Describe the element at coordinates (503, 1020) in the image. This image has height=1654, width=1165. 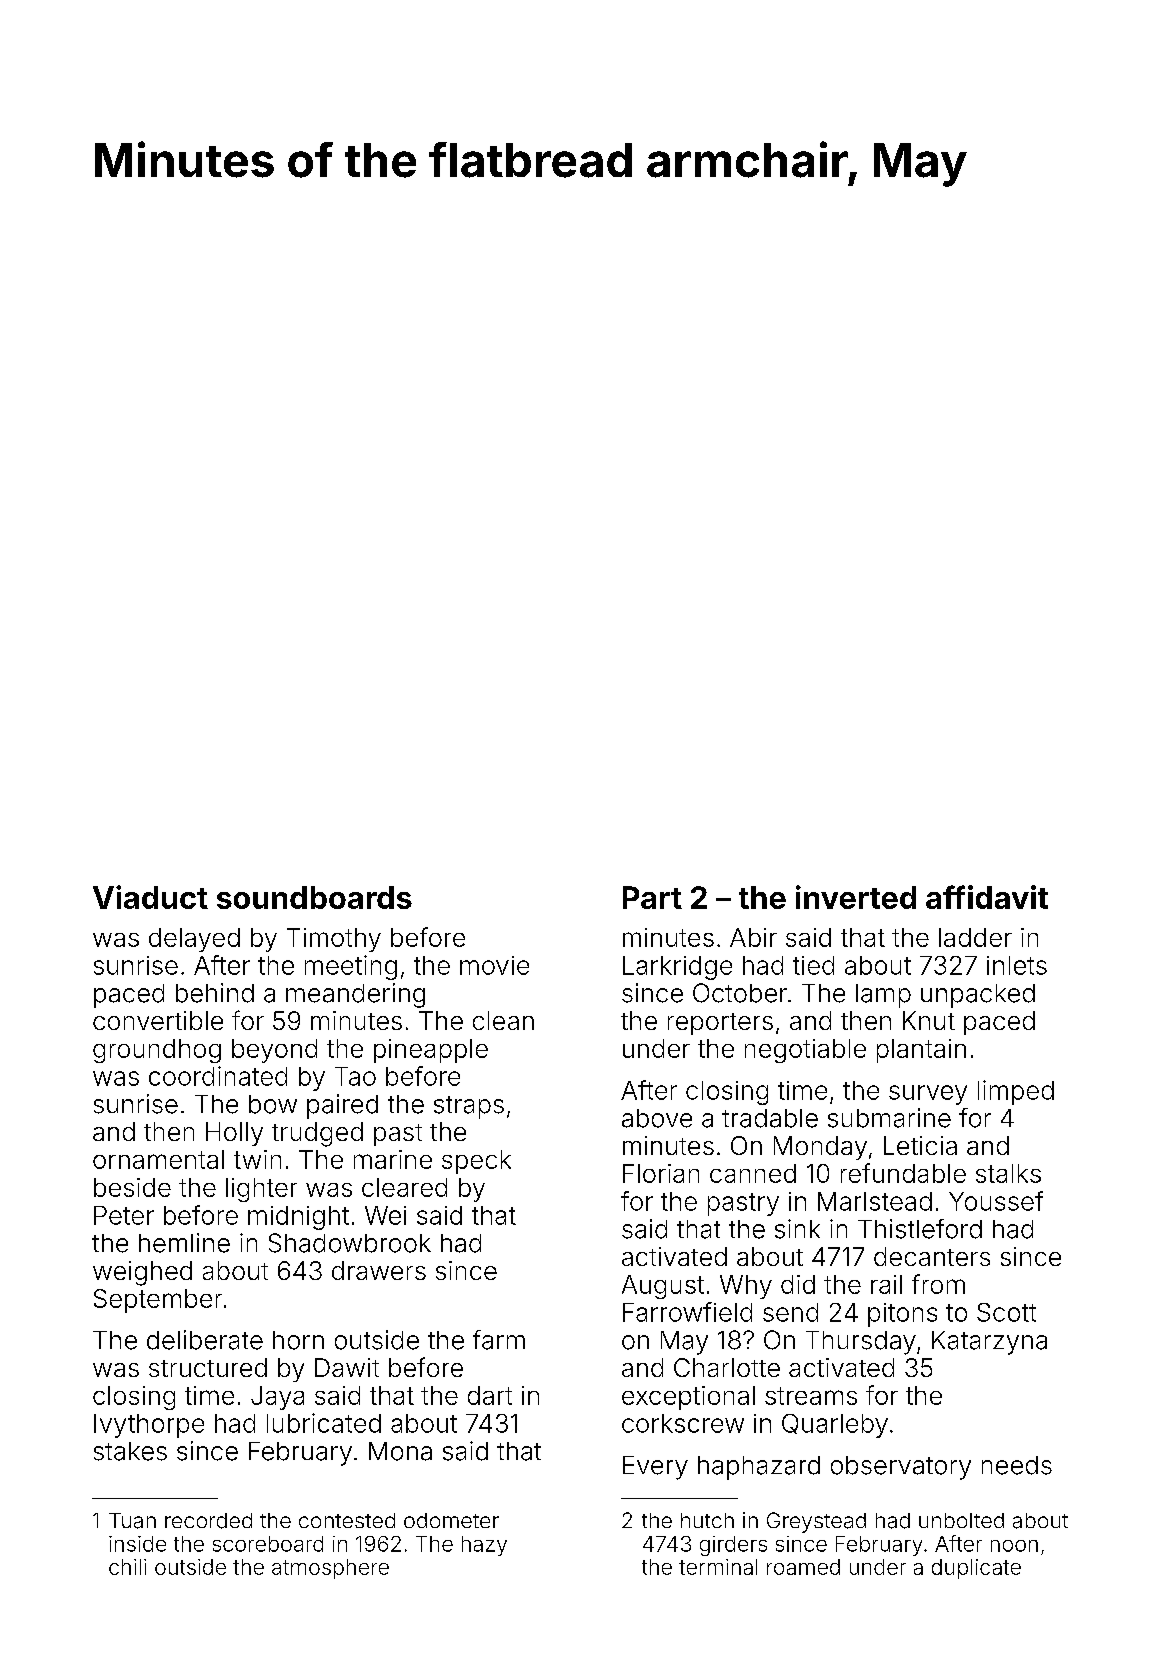
I see `clean` at that location.
